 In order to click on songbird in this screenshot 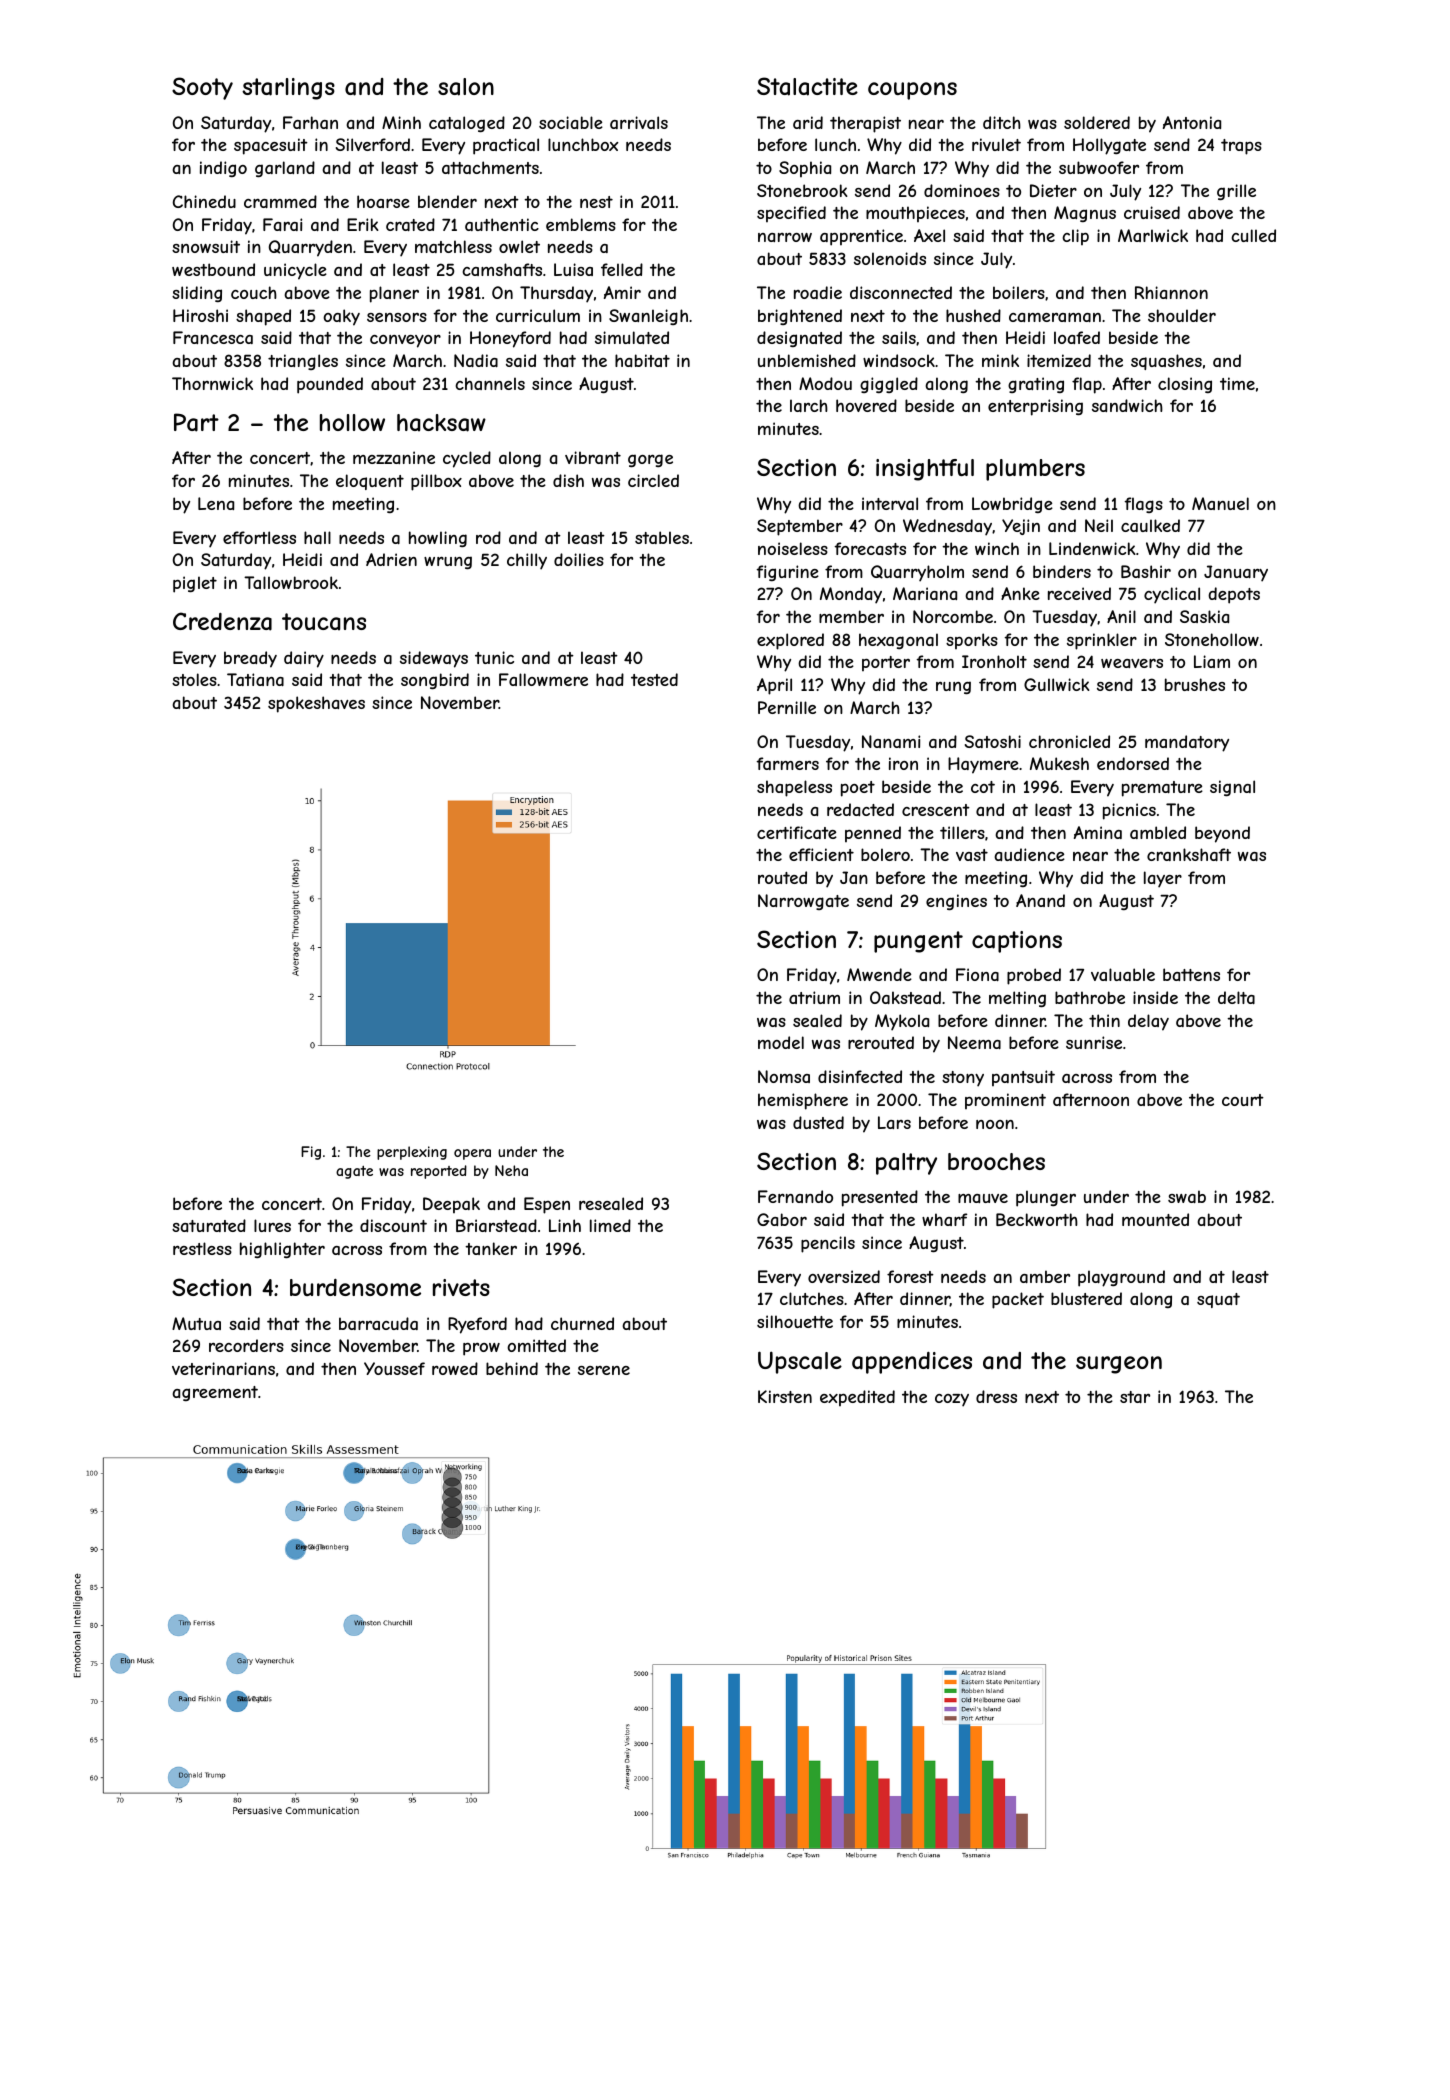, I will do `click(435, 681)`.
